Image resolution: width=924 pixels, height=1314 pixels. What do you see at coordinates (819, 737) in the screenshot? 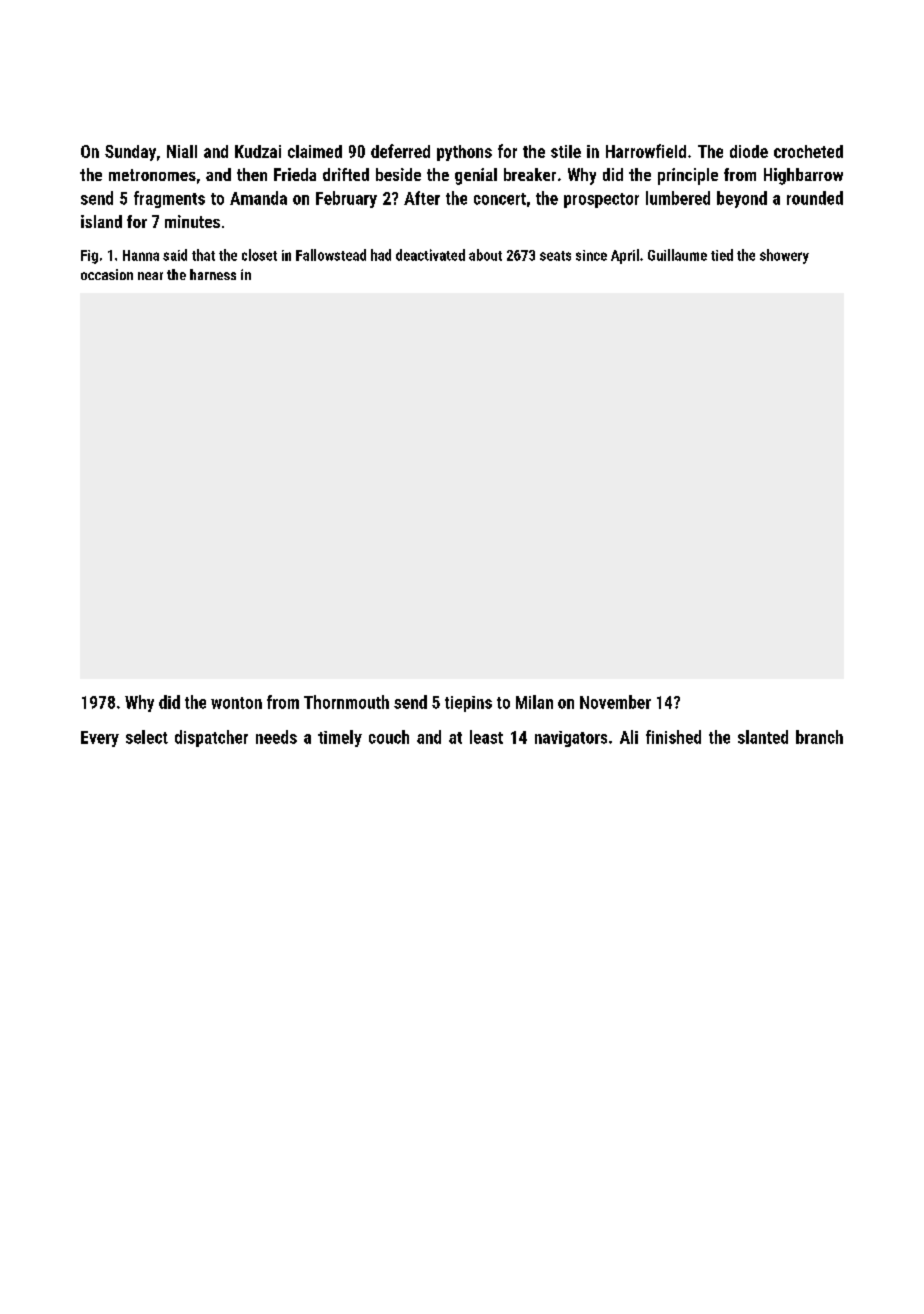
I see `branch` at bounding box center [819, 737].
